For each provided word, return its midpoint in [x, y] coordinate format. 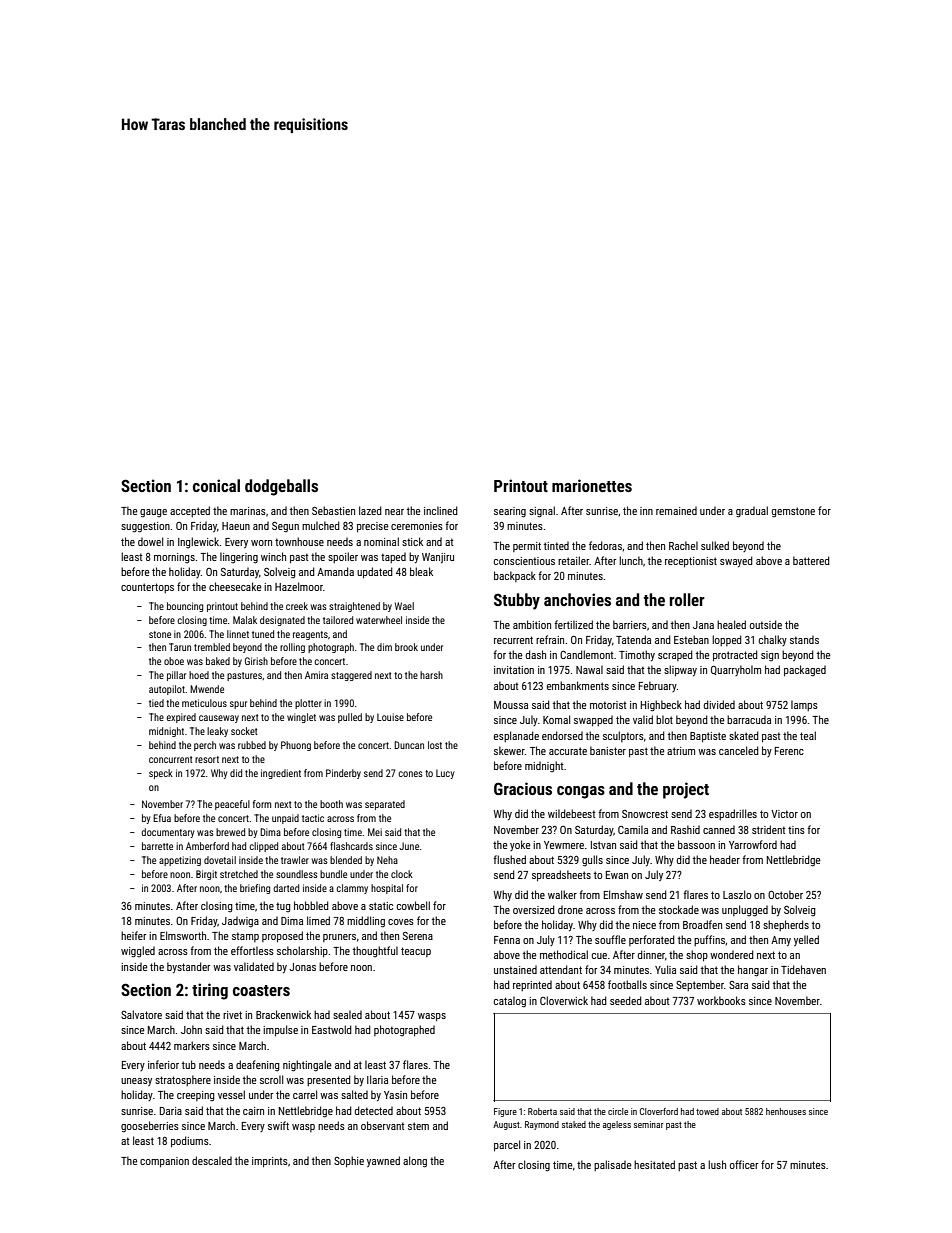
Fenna [507, 940]
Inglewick [199, 542]
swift [278, 1125]
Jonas [302, 967]
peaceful [232, 805]
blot [664, 719]
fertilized [573, 624]
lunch [631, 560]
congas [581, 792]
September [700, 985]
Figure [505, 1112]
